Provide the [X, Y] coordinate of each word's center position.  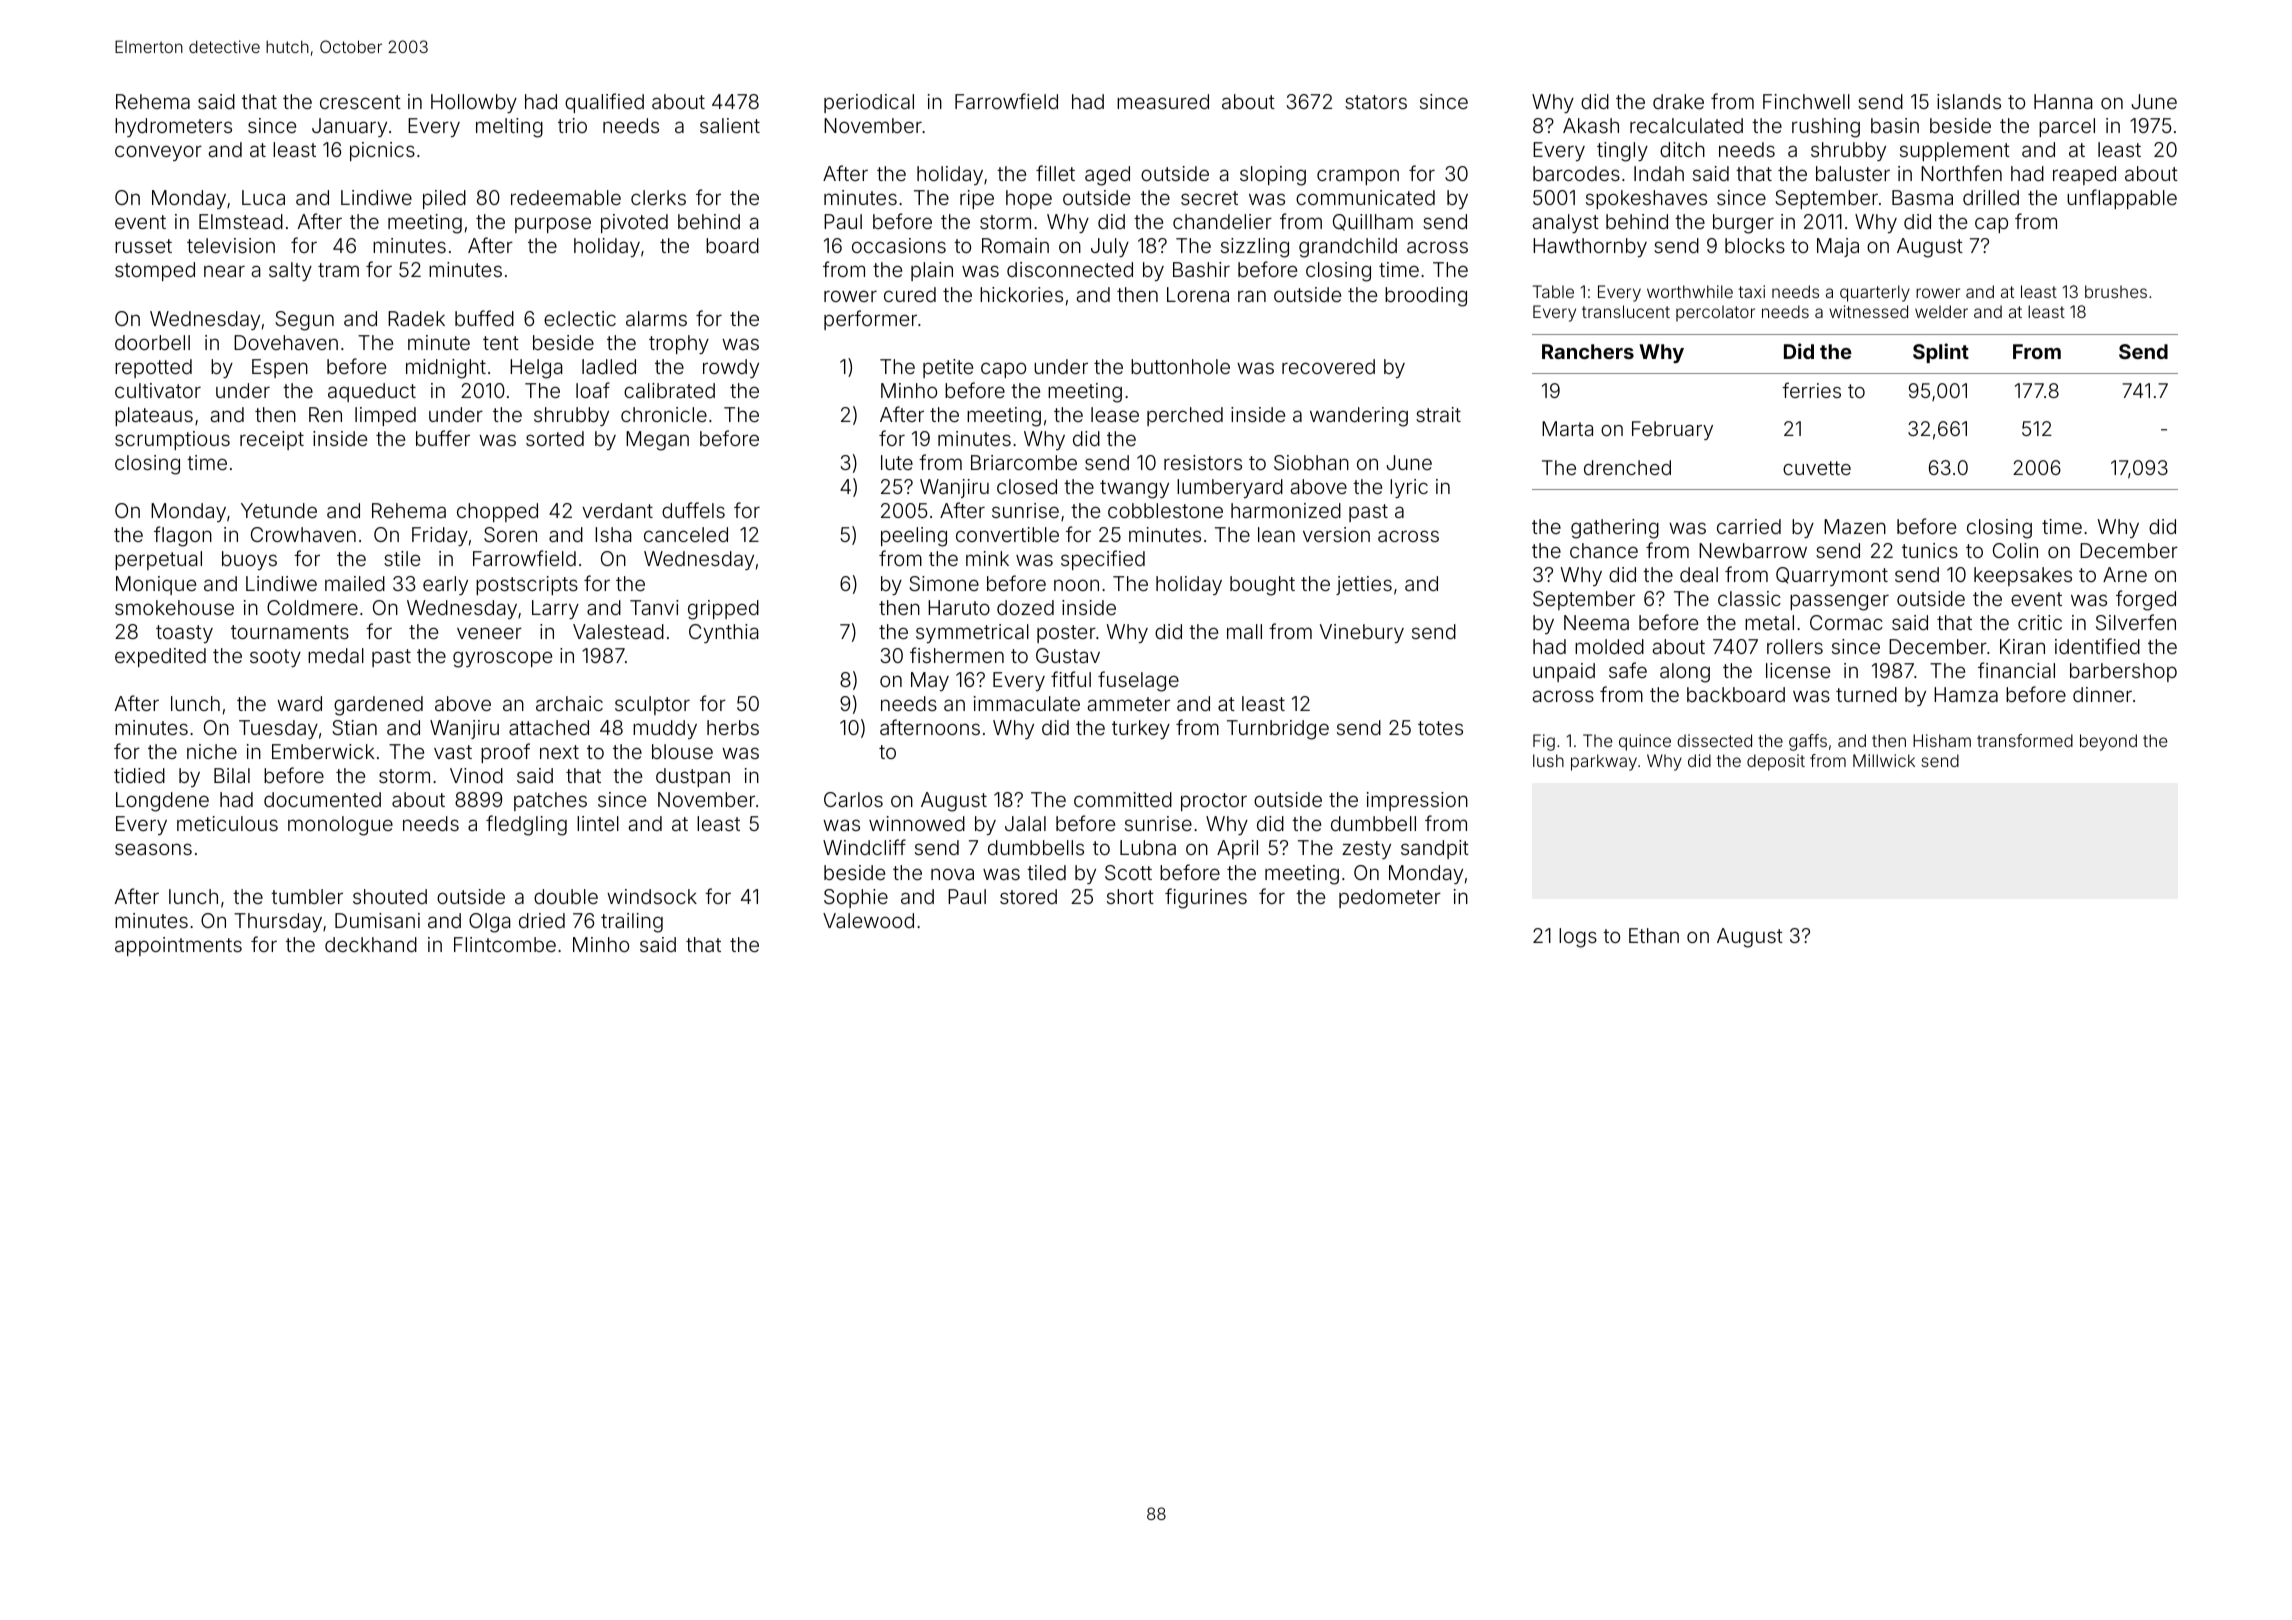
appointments [178, 946]
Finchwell [1806, 101]
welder [1941, 311]
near [224, 271]
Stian [354, 727]
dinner [2102, 694]
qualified [604, 103]
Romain [1015, 245]
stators [1376, 102]
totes [1440, 728]
